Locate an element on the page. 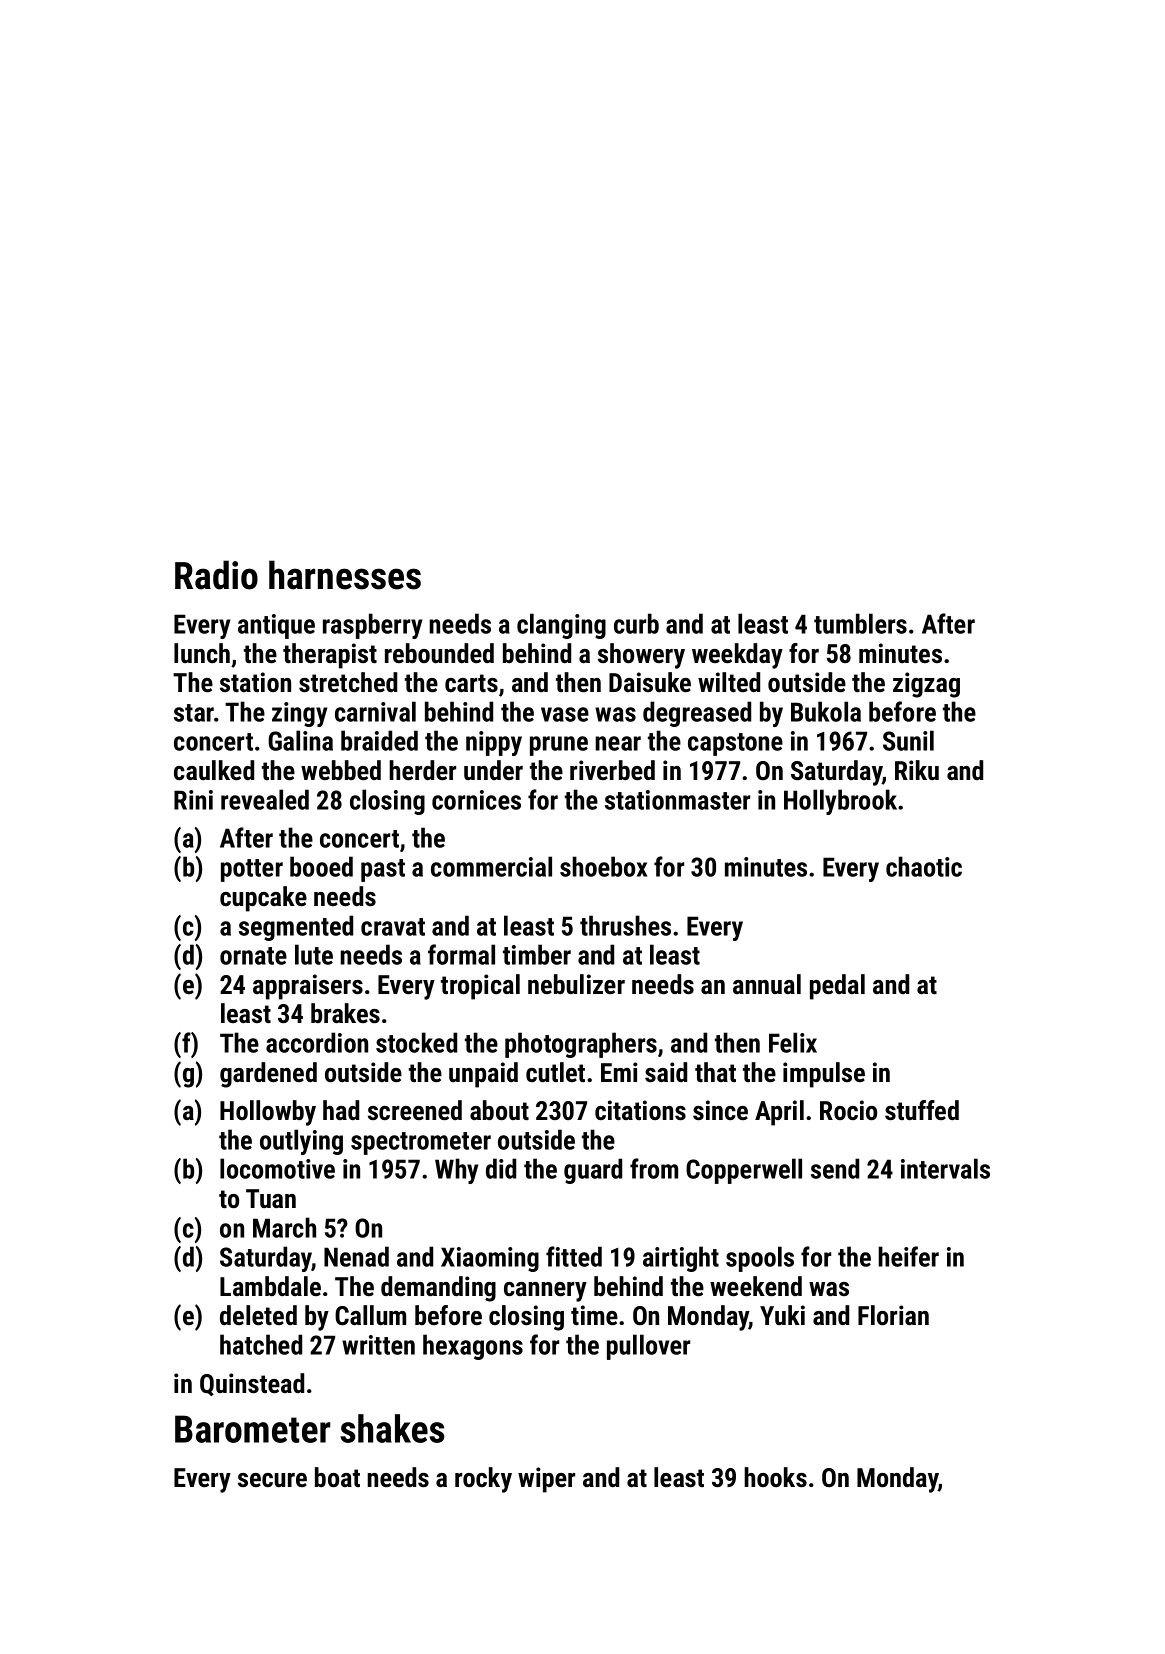  brakes is located at coordinates (345, 1013).
